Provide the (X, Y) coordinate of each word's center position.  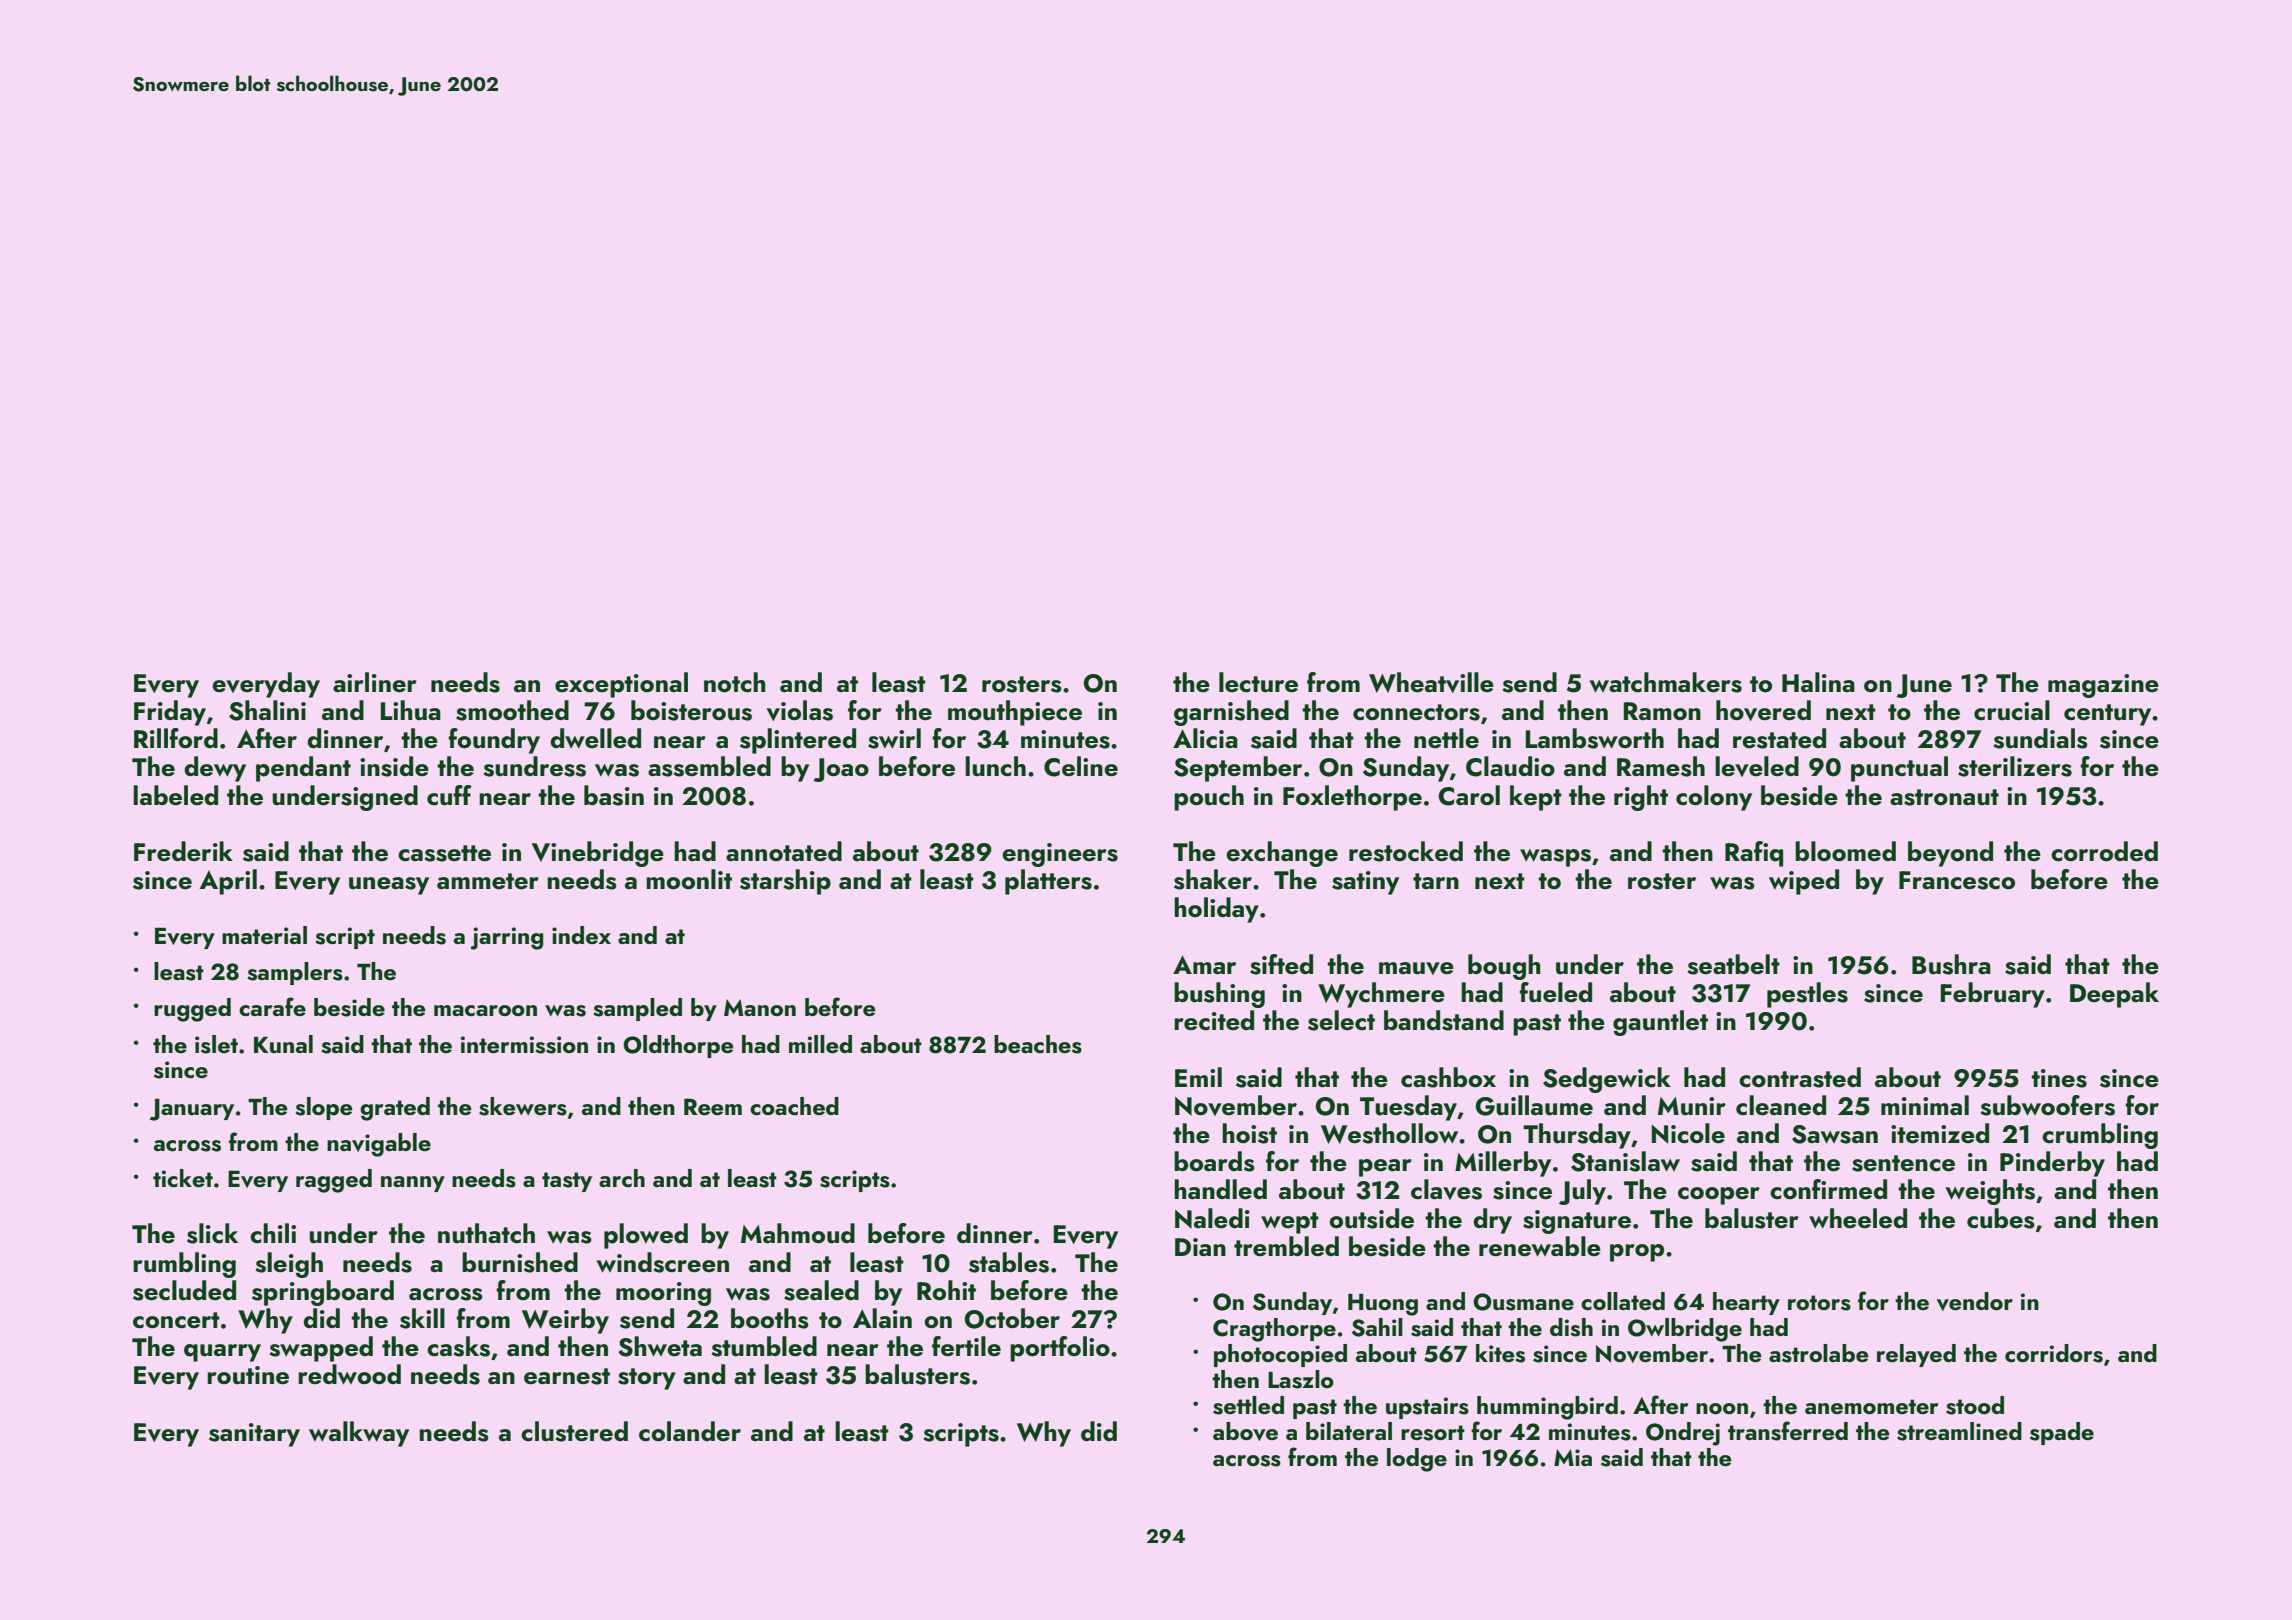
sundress (534, 766)
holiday (1216, 910)
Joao (841, 770)
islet (216, 1044)
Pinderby (2052, 1164)
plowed (646, 1236)
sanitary (254, 1435)
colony (1714, 798)
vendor (1975, 1301)
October (1012, 1318)
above (1245, 1431)
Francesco (1957, 880)
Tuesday (1408, 1108)
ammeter (488, 881)
